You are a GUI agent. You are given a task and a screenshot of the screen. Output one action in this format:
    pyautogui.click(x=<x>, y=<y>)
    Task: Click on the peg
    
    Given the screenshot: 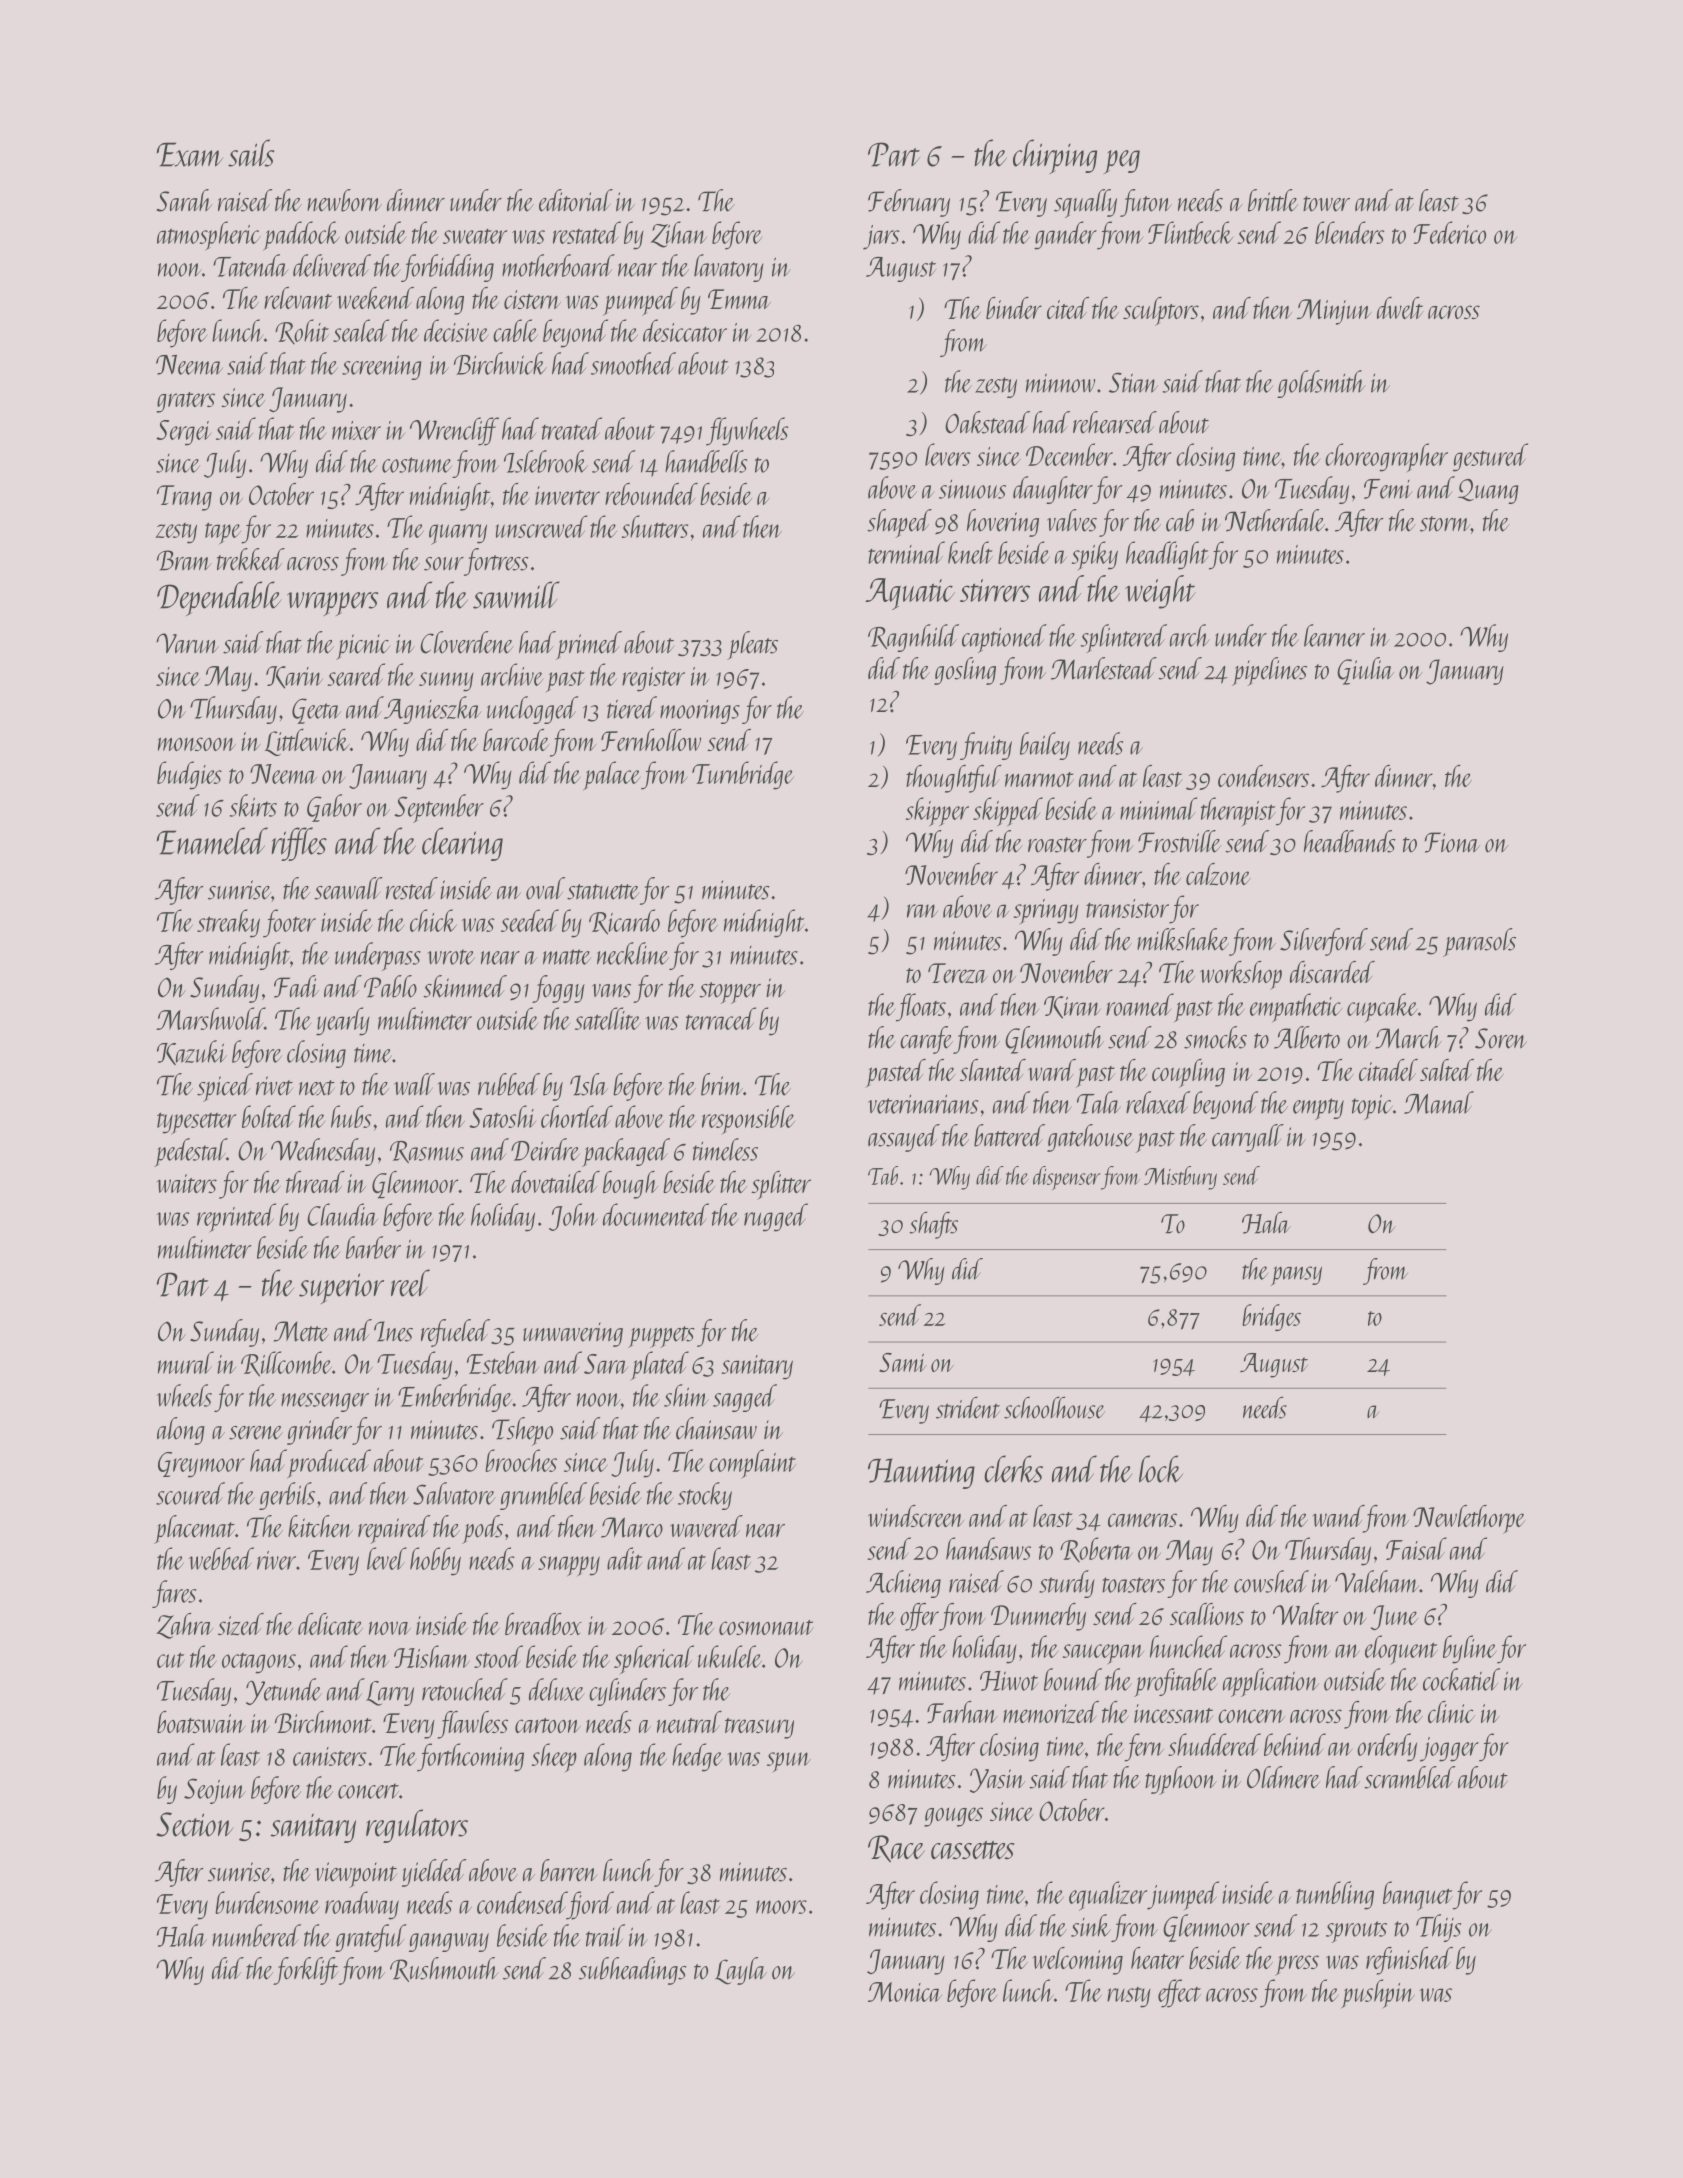 What is the action you would take?
    pyautogui.click(x=1122, y=162)
